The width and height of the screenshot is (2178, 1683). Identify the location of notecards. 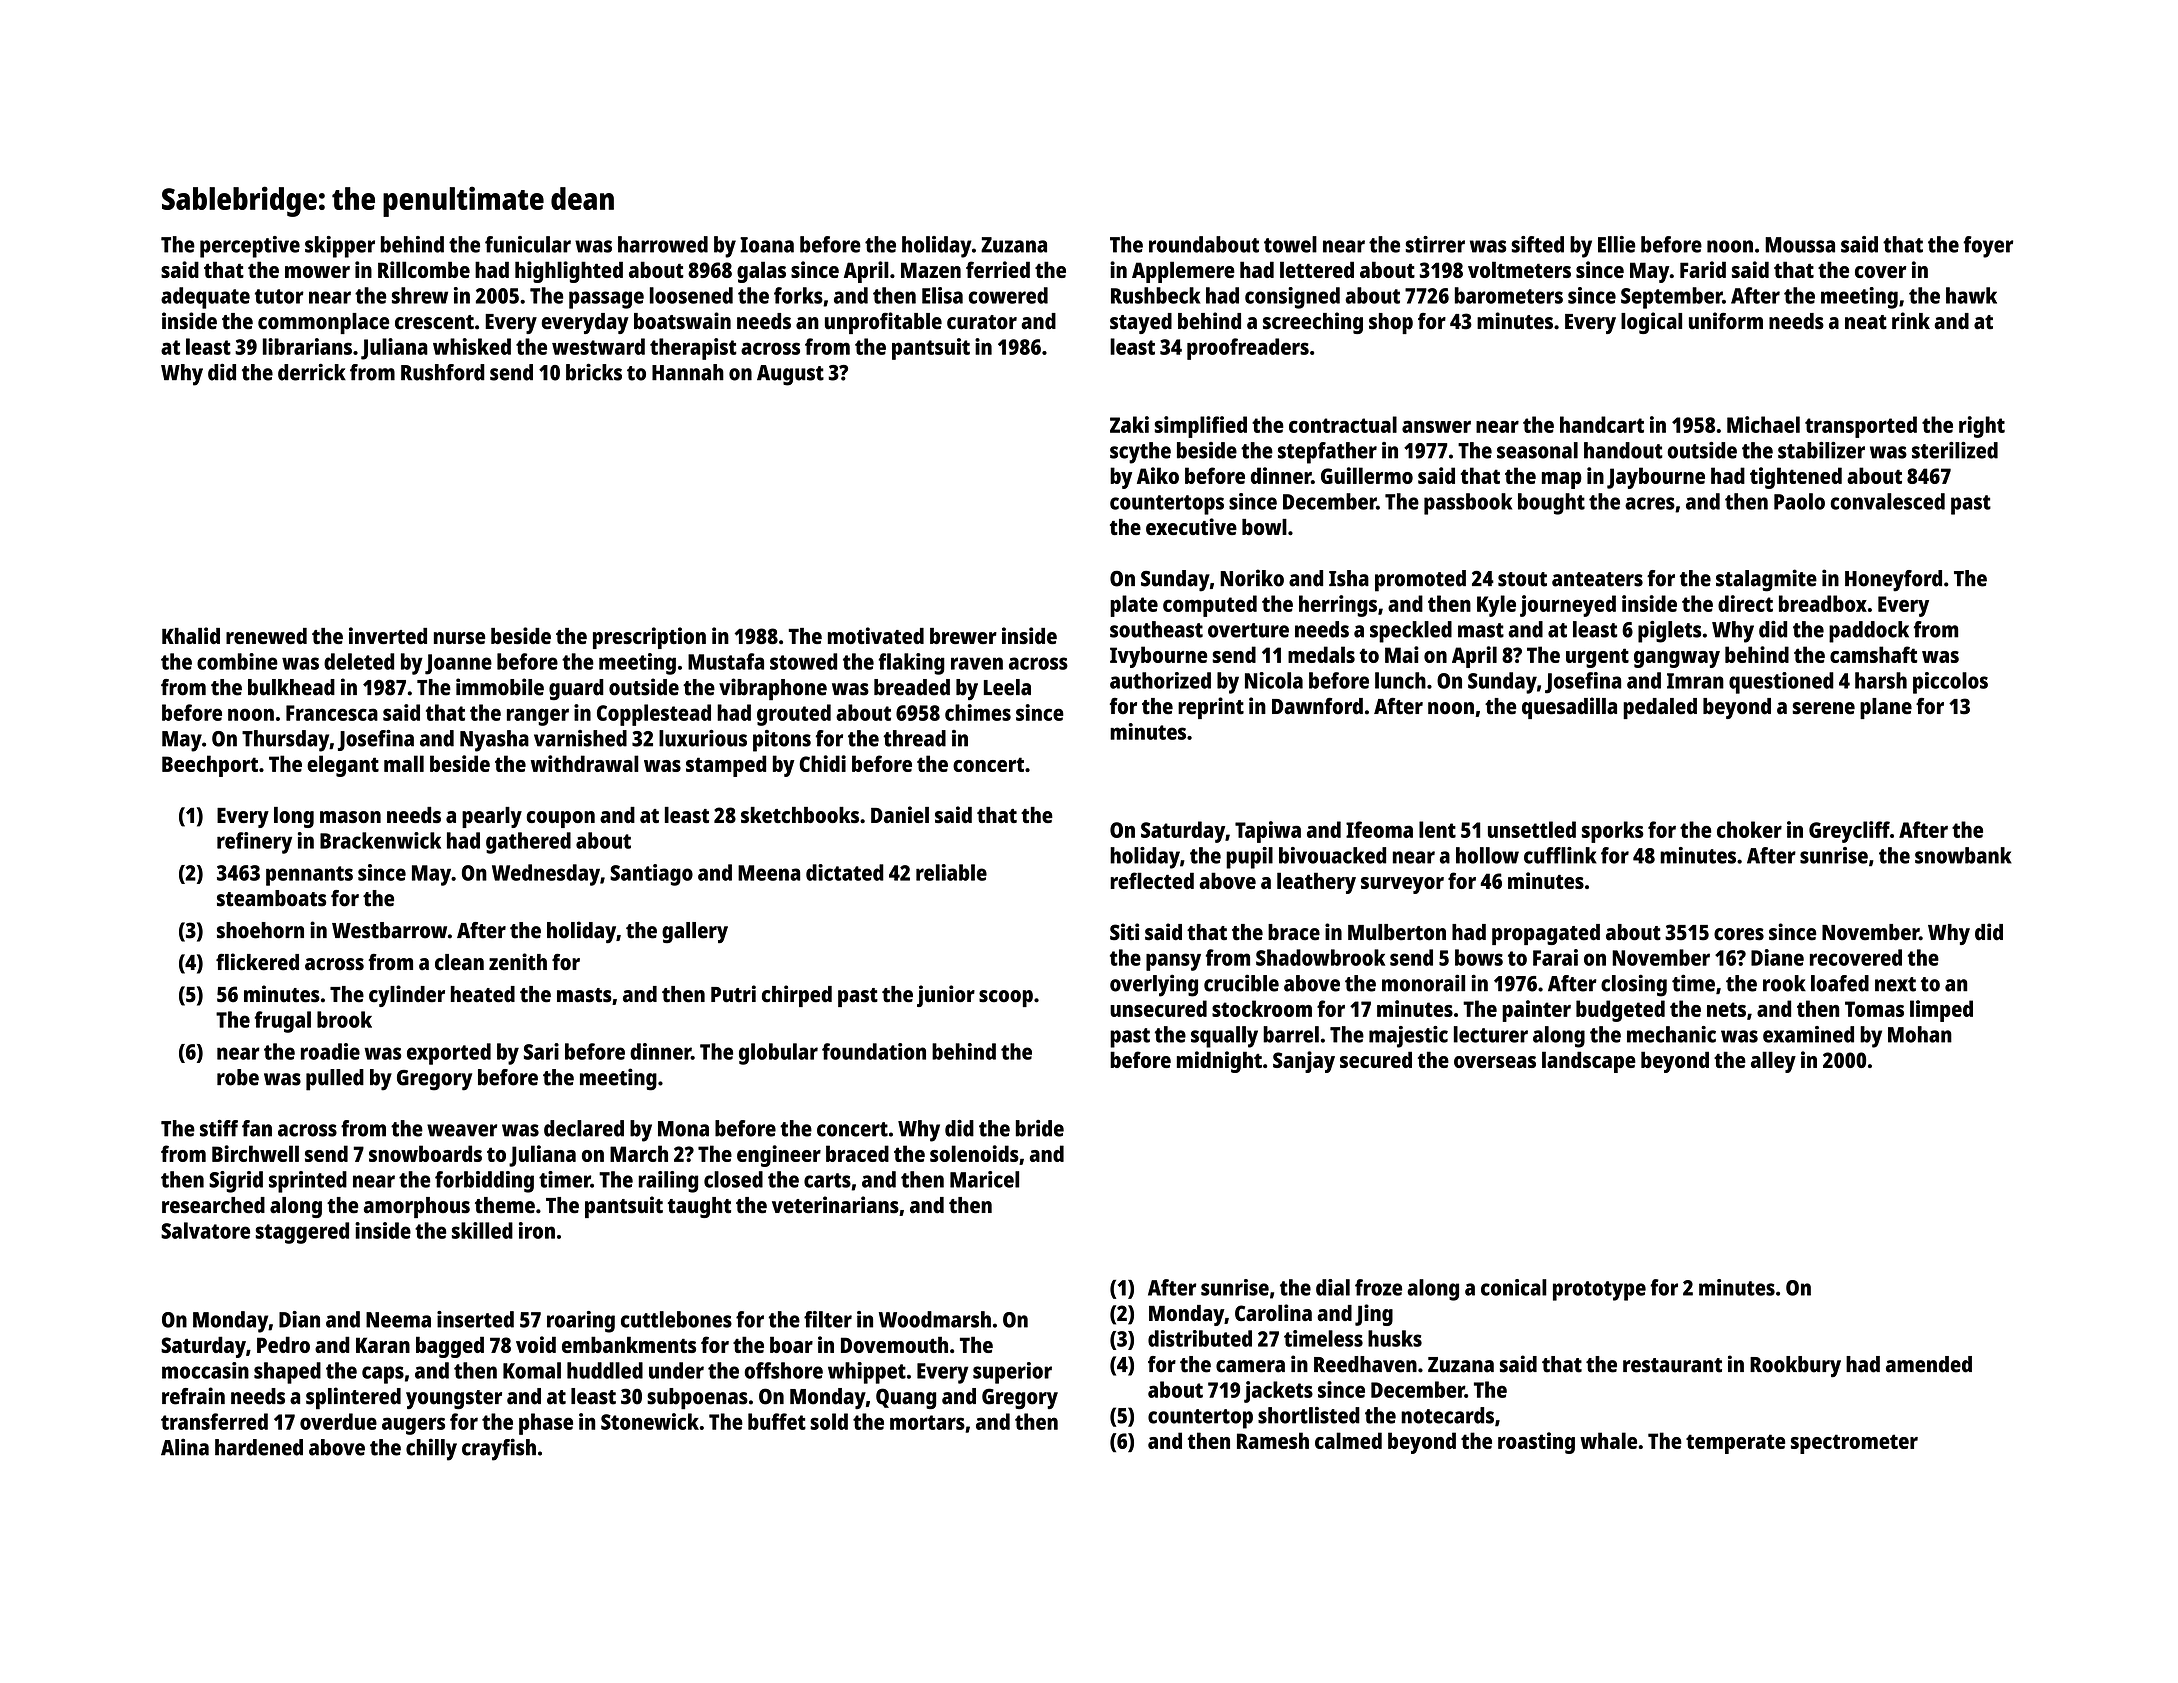
(1447, 1415).
